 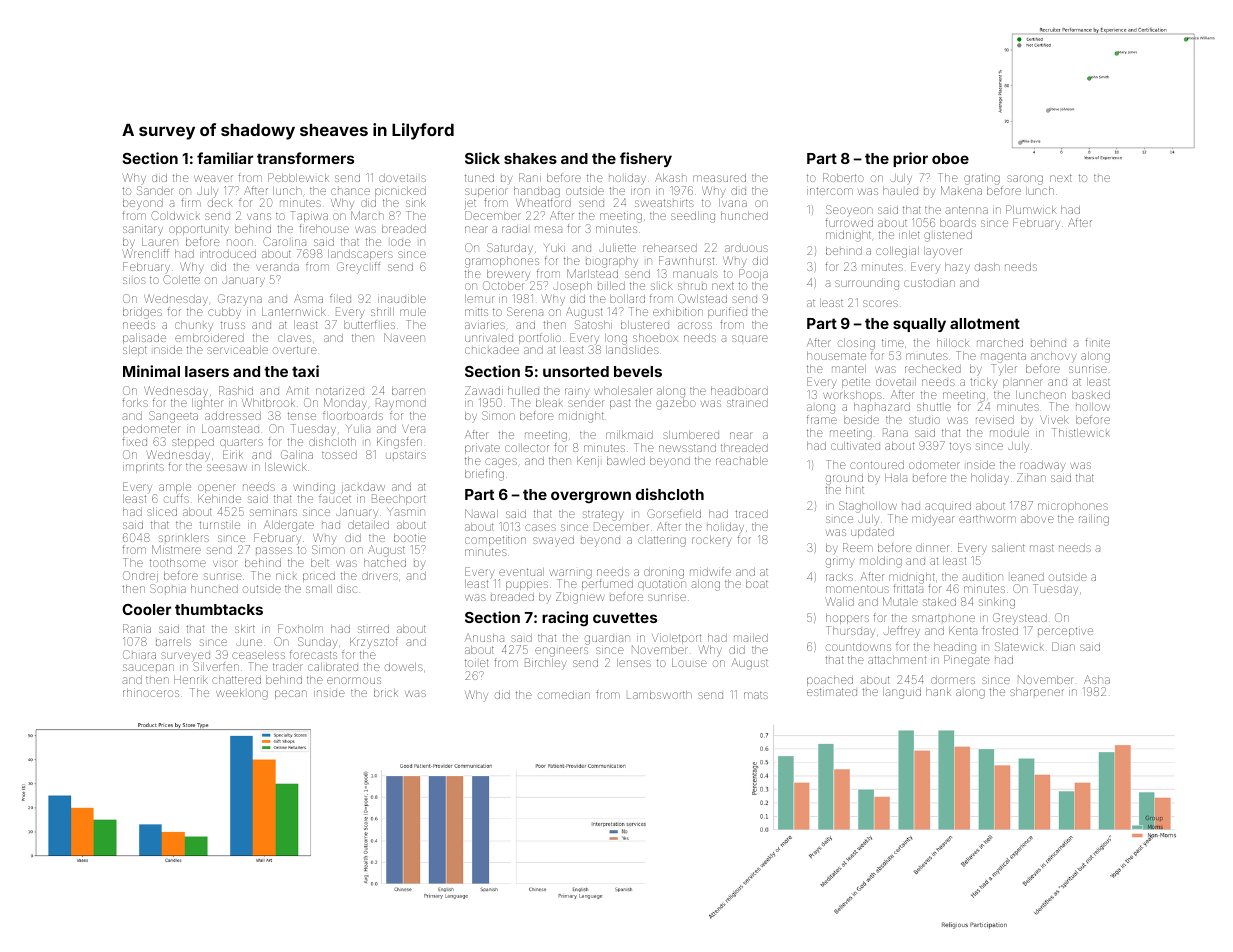 What do you see at coordinates (896, 478) in the screenshot?
I see `Hala` at bounding box center [896, 478].
